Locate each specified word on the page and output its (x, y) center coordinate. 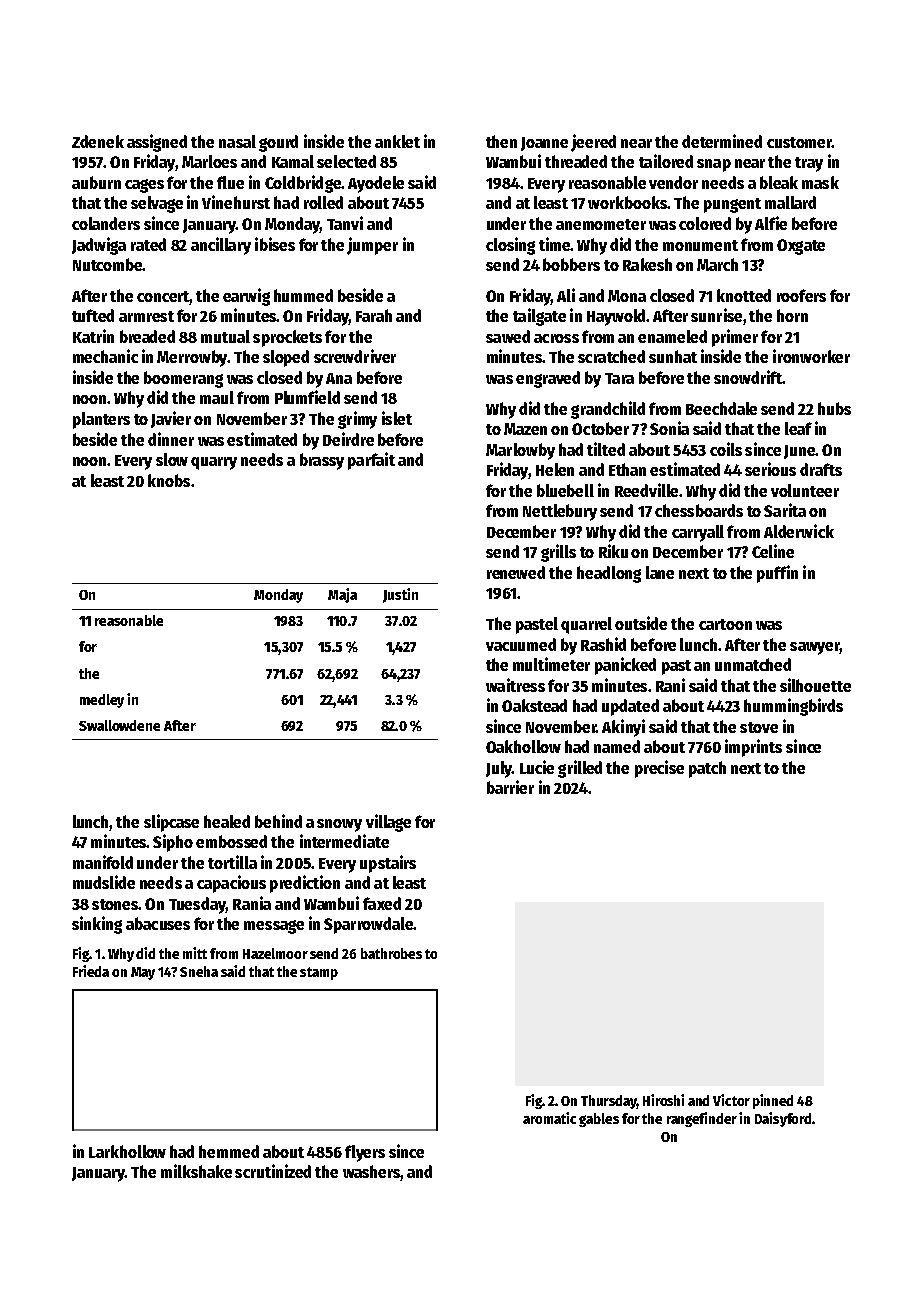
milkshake (196, 1171)
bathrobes (391, 953)
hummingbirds (793, 707)
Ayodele (376, 184)
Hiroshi (663, 1100)
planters (101, 420)
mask (820, 182)
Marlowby (520, 451)
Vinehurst (236, 202)
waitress (515, 685)
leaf (798, 428)
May (143, 973)
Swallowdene (119, 725)
